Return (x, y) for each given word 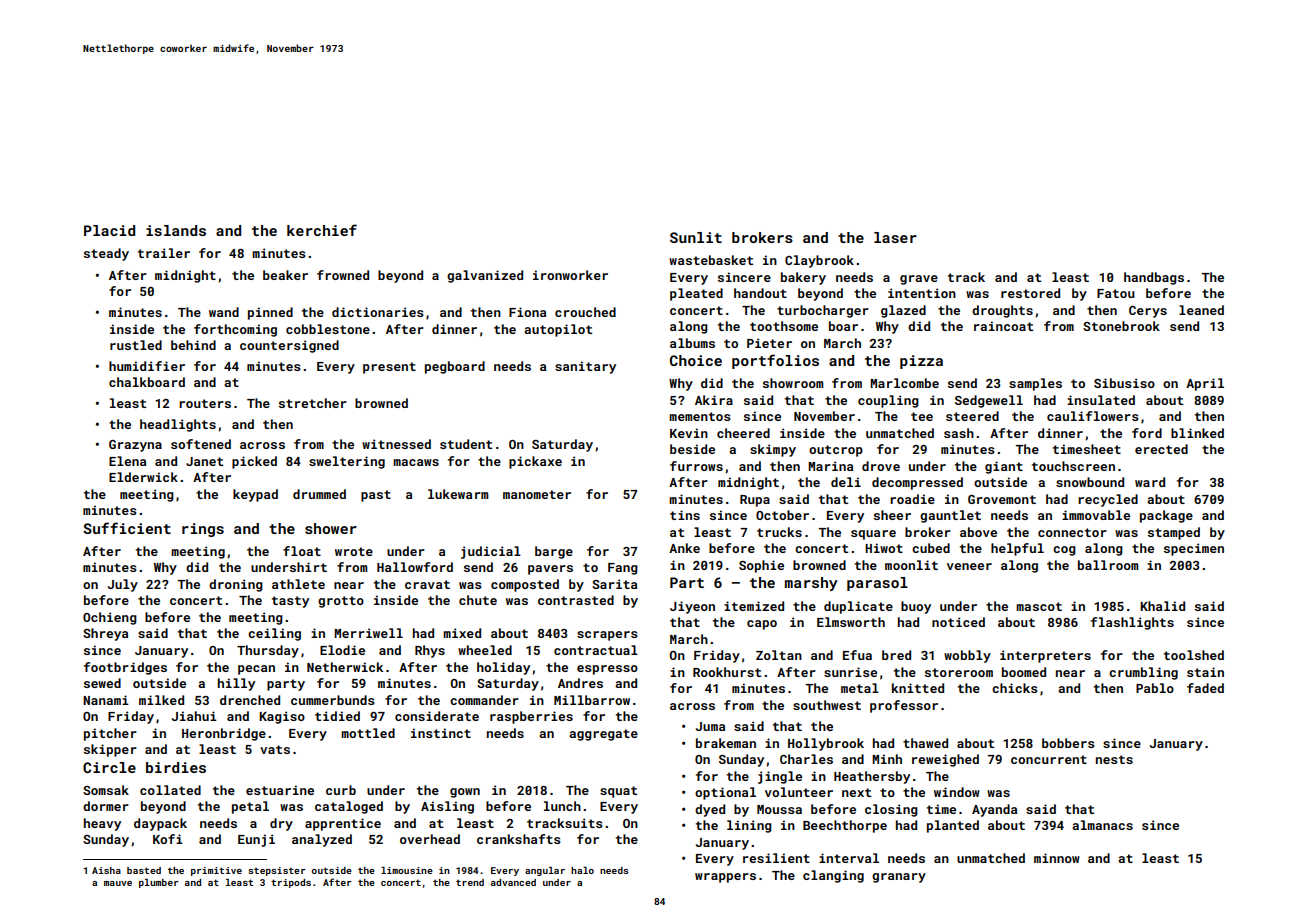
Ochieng (110, 618)
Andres (580, 683)
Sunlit (696, 237)
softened (201, 444)
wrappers (725, 878)
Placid (109, 230)
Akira (714, 400)
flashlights (1132, 623)
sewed (102, 683)
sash (959, 433)
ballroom (1108, 565)
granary (899, 878)
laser (895, 237)
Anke (684, 548)
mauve (118, 883)
